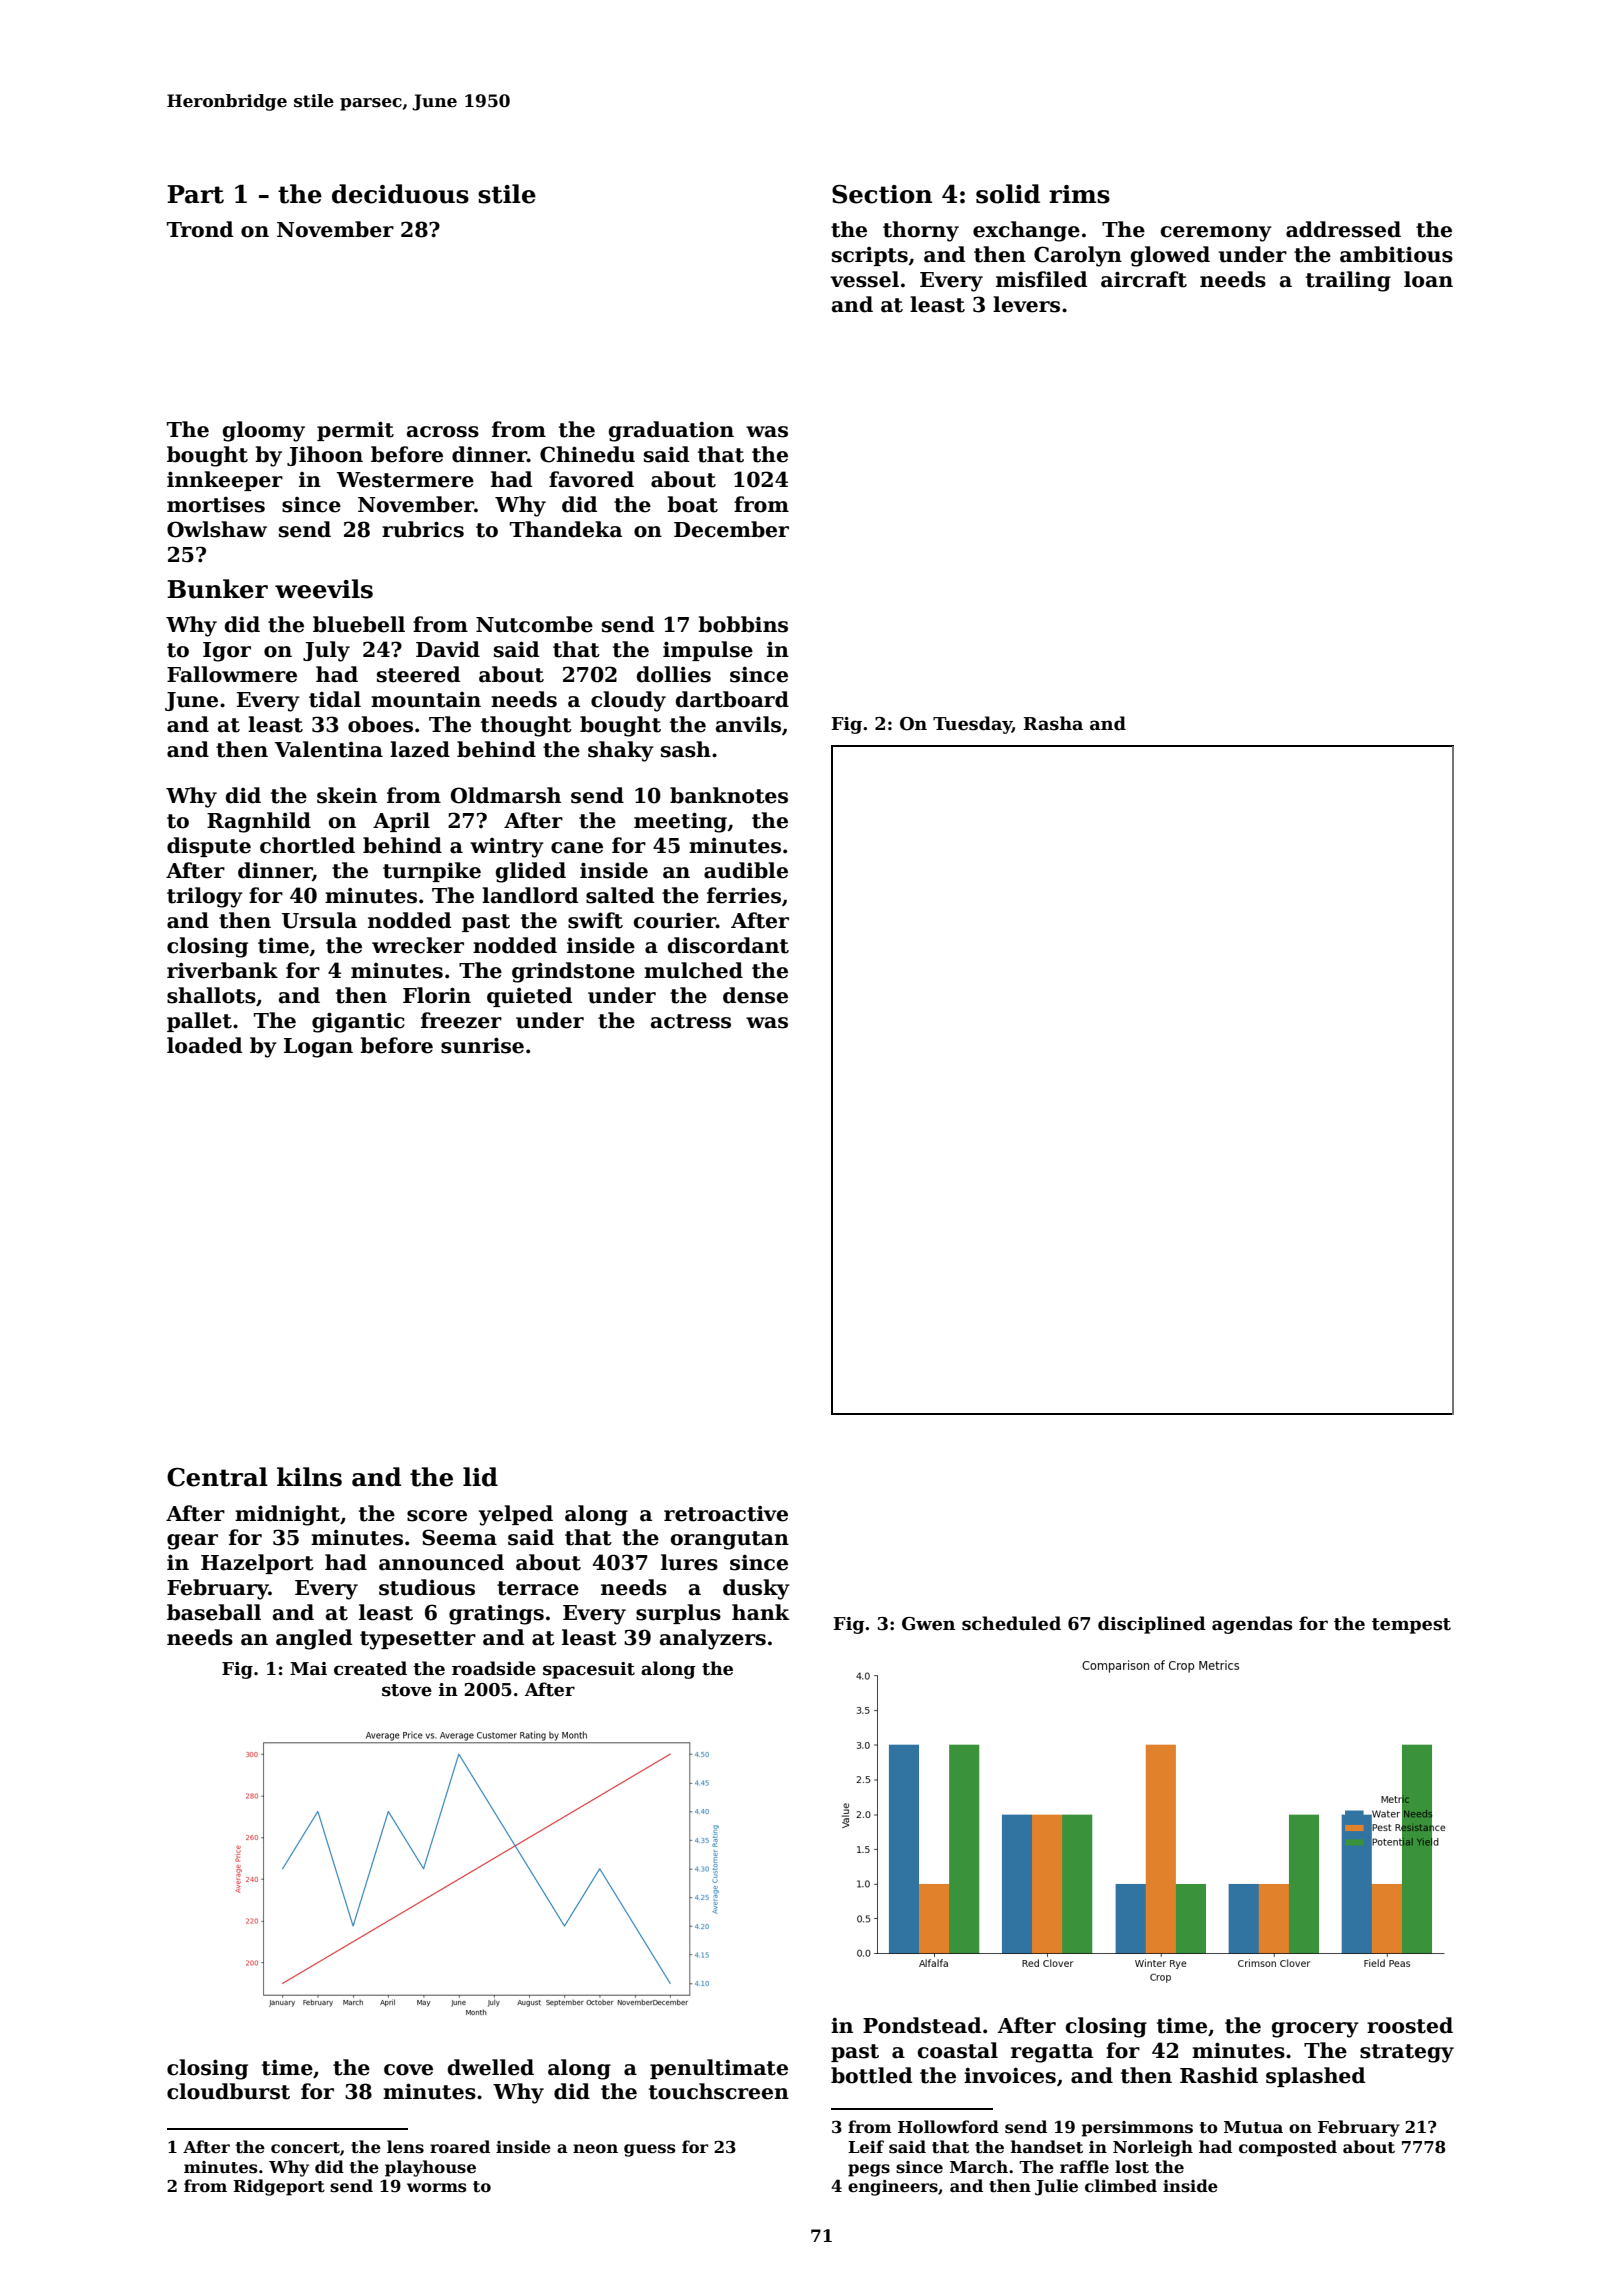 The width and height of the document is (1620, 2292). Describe the element at coordinates (650, 2150) in the document. I see `guess` at that location.
